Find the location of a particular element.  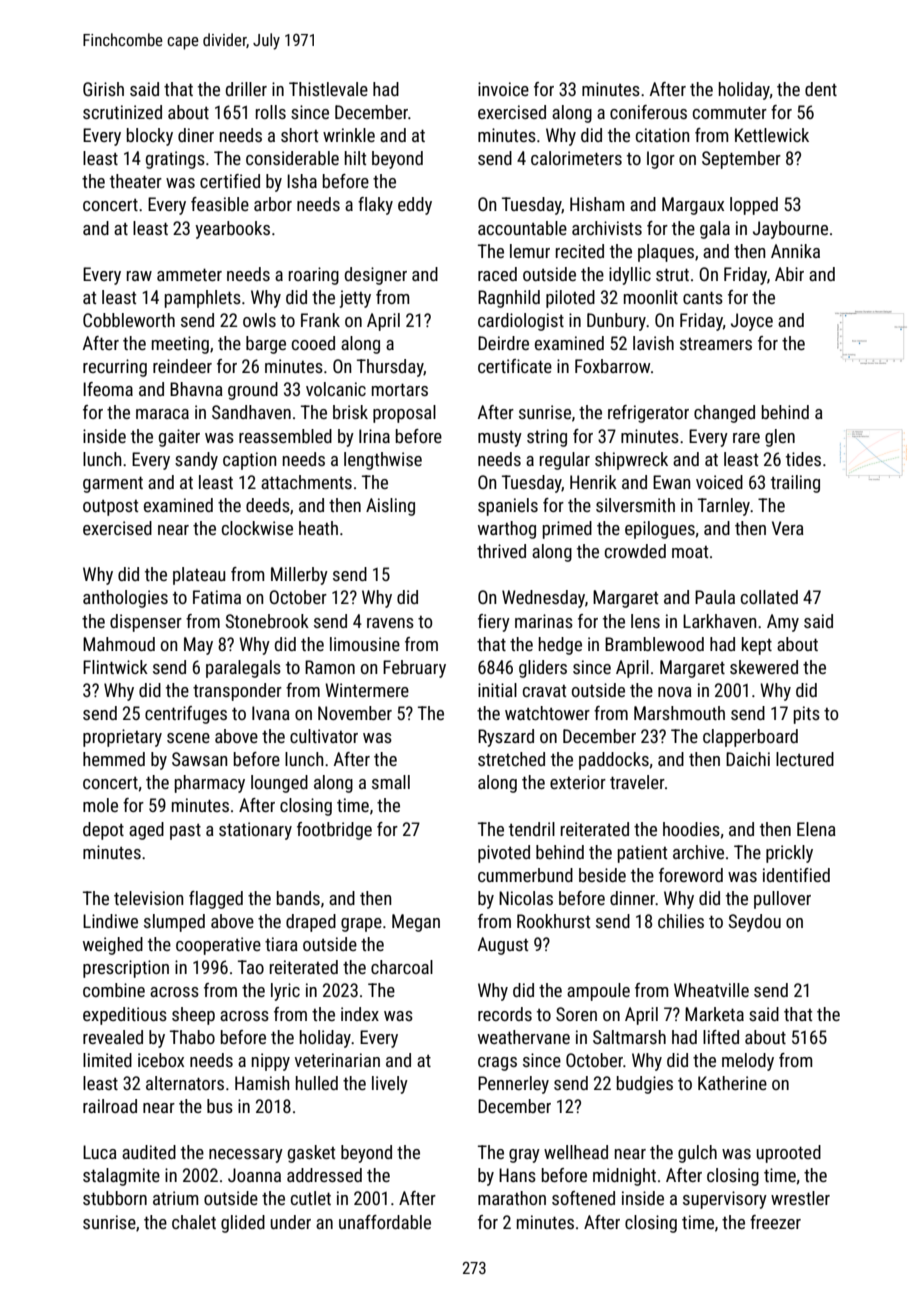

aged is located at coordinates (146, 831).
